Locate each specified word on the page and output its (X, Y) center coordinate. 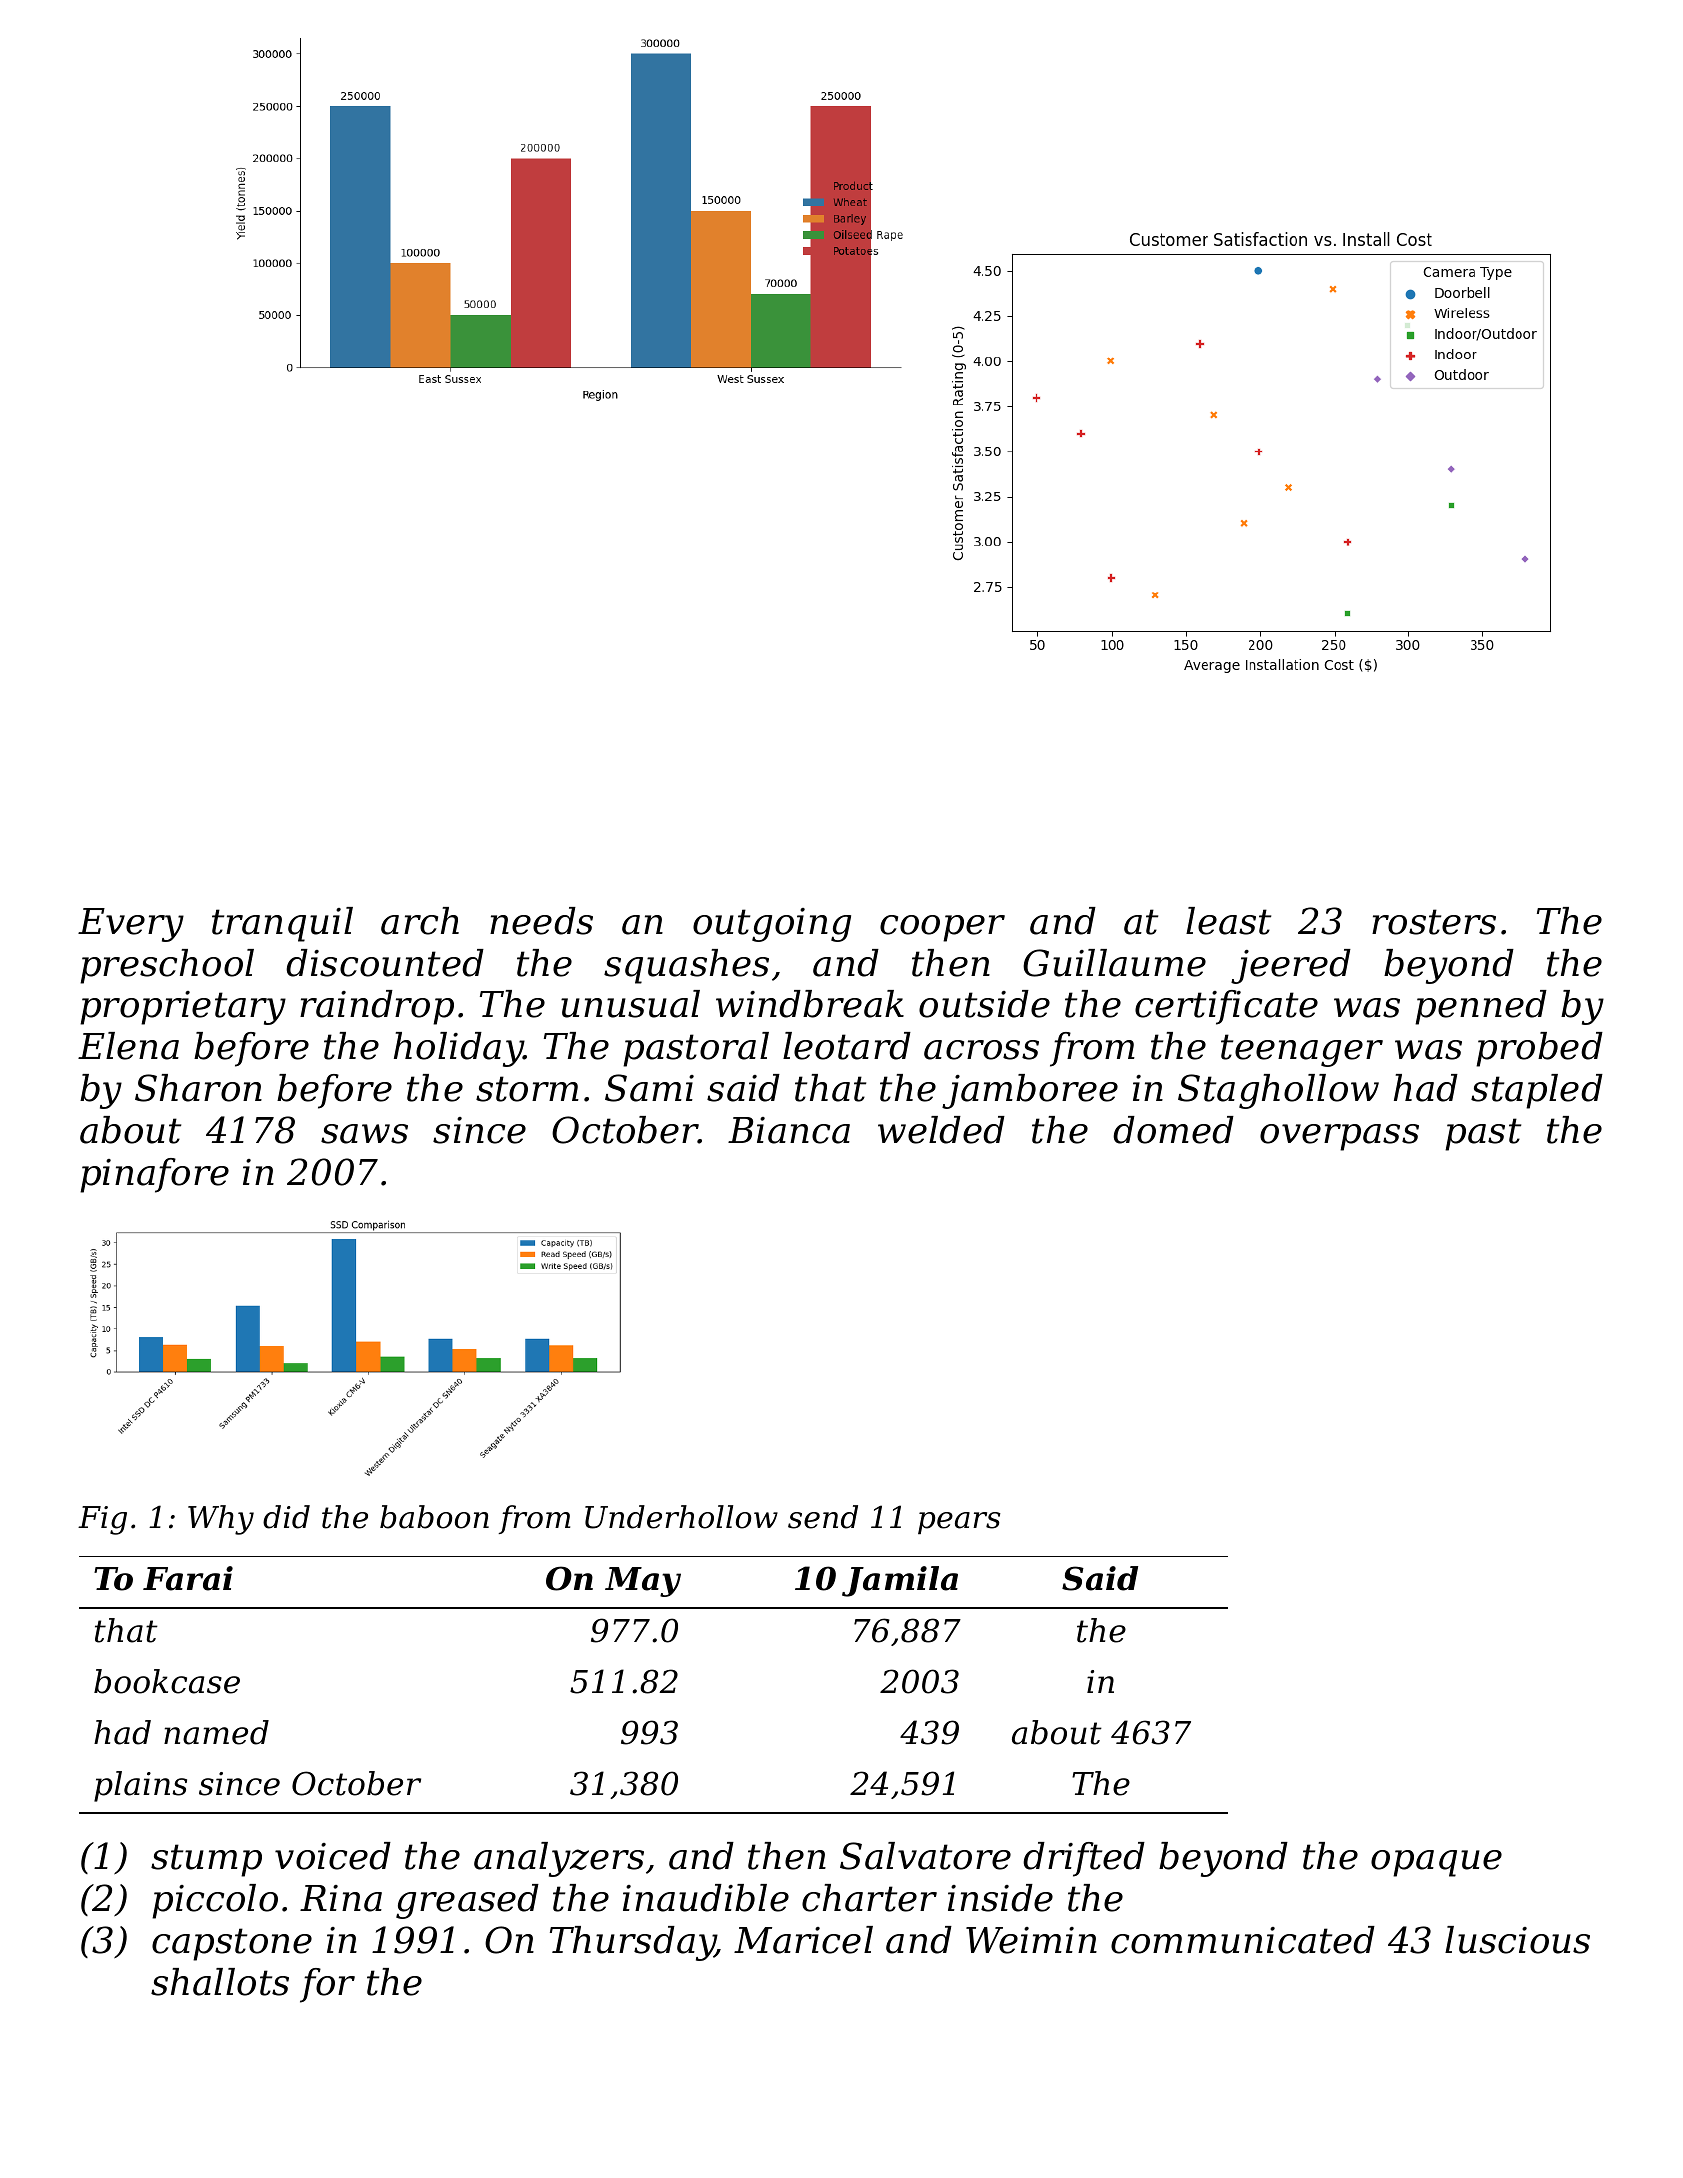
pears (959, 1523)
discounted (385, 963)
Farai (188, 1578)
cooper (942, 928)
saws (364, 1134)
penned (1481, 1007)
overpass (1339, 1137)
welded (941, 1130)
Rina (341, 1898)
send (823, 1517)
